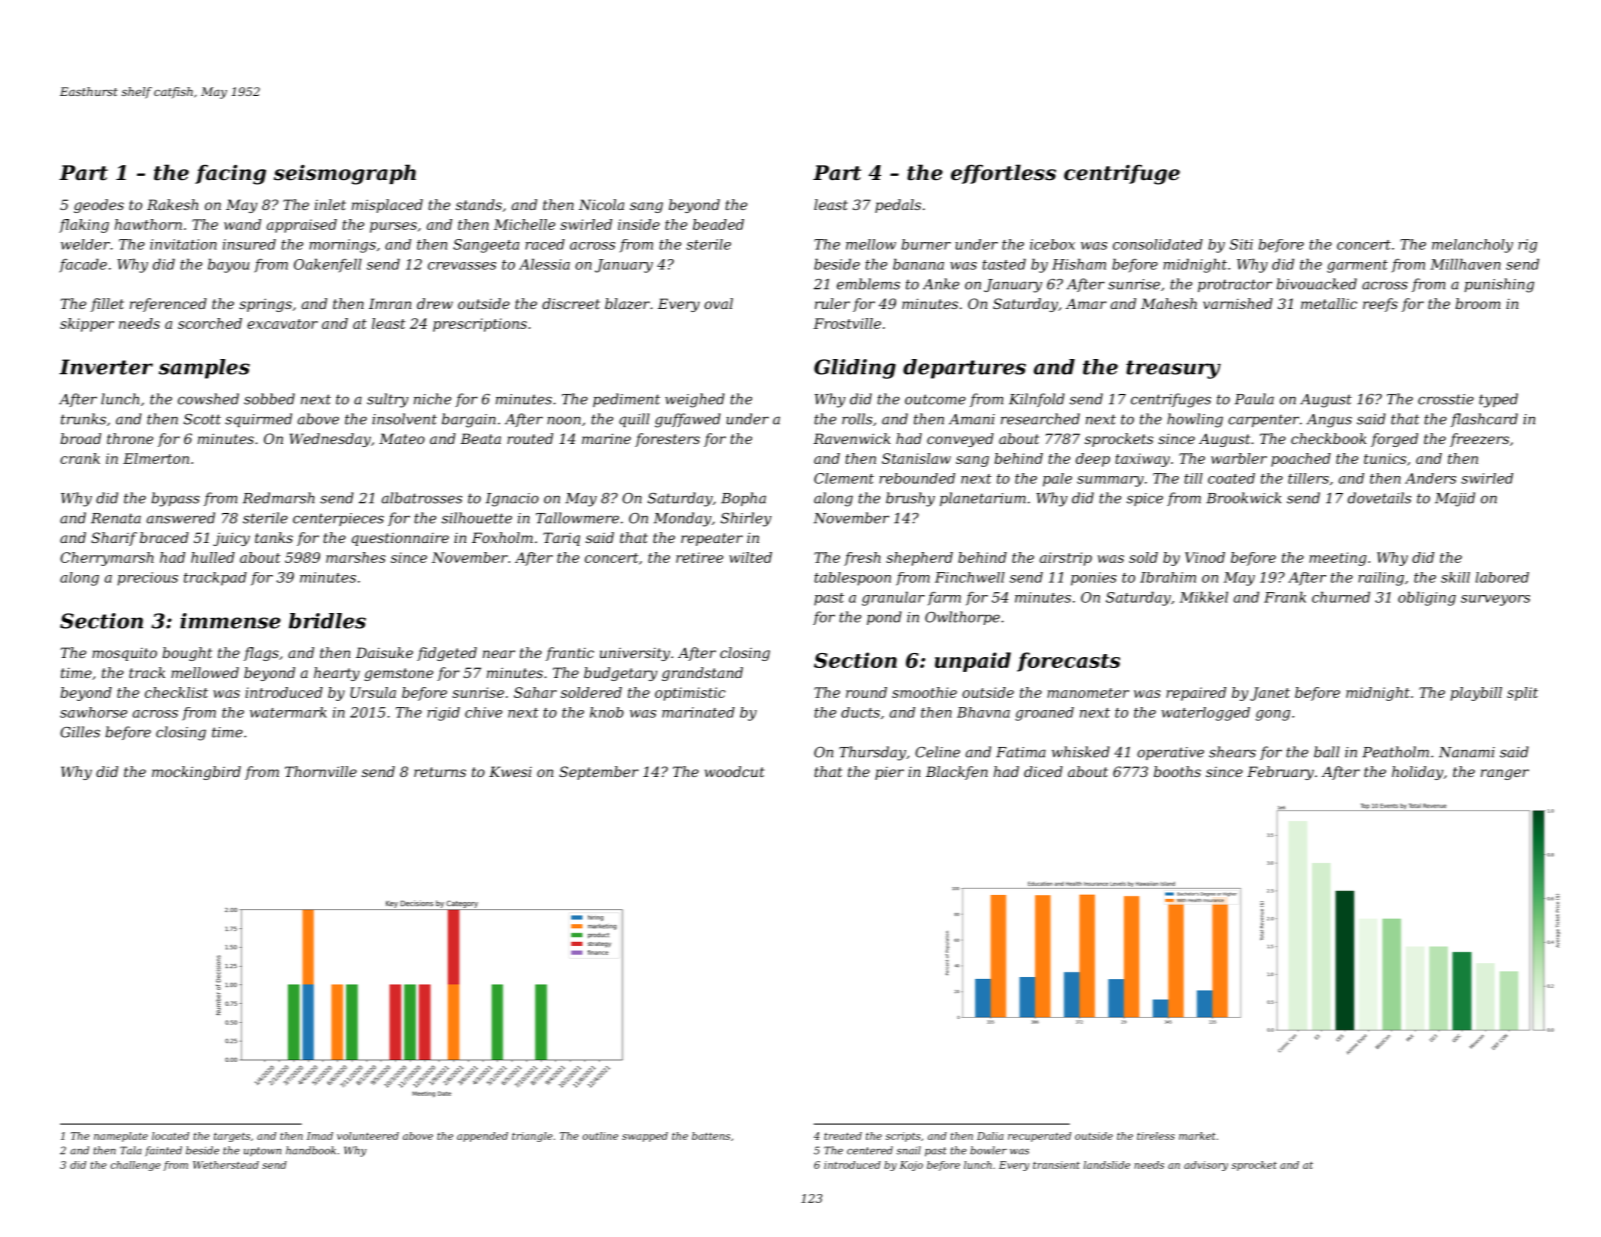  I want to click on Inverter, so click(106, 367).
